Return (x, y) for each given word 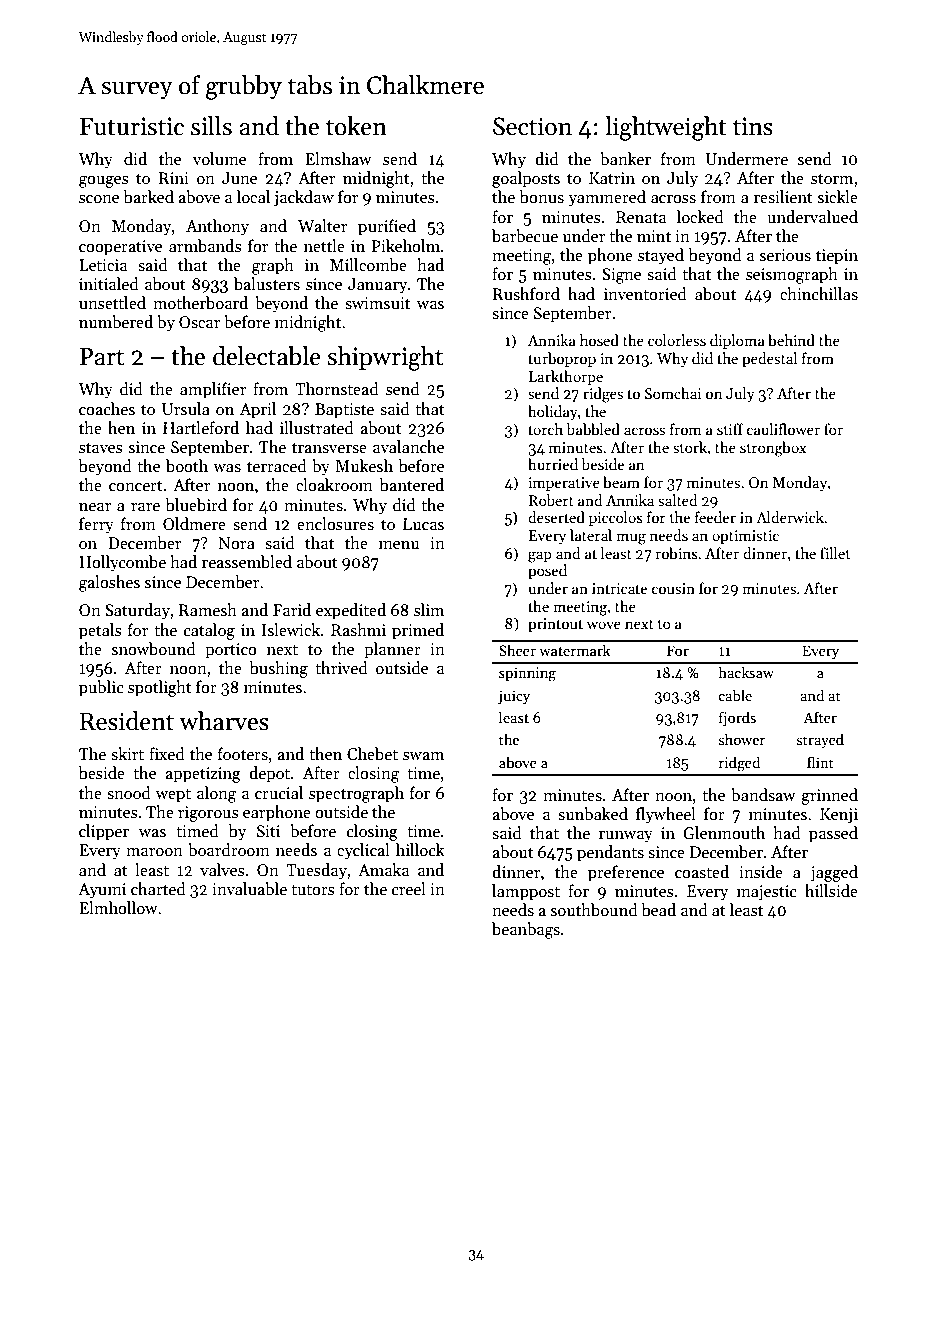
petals (100, 631)
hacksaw (746, 672)
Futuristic (132, 126)
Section (532, 126)
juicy (514, 697)
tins (753, 126)
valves (222, 869)
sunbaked (593, 814)
